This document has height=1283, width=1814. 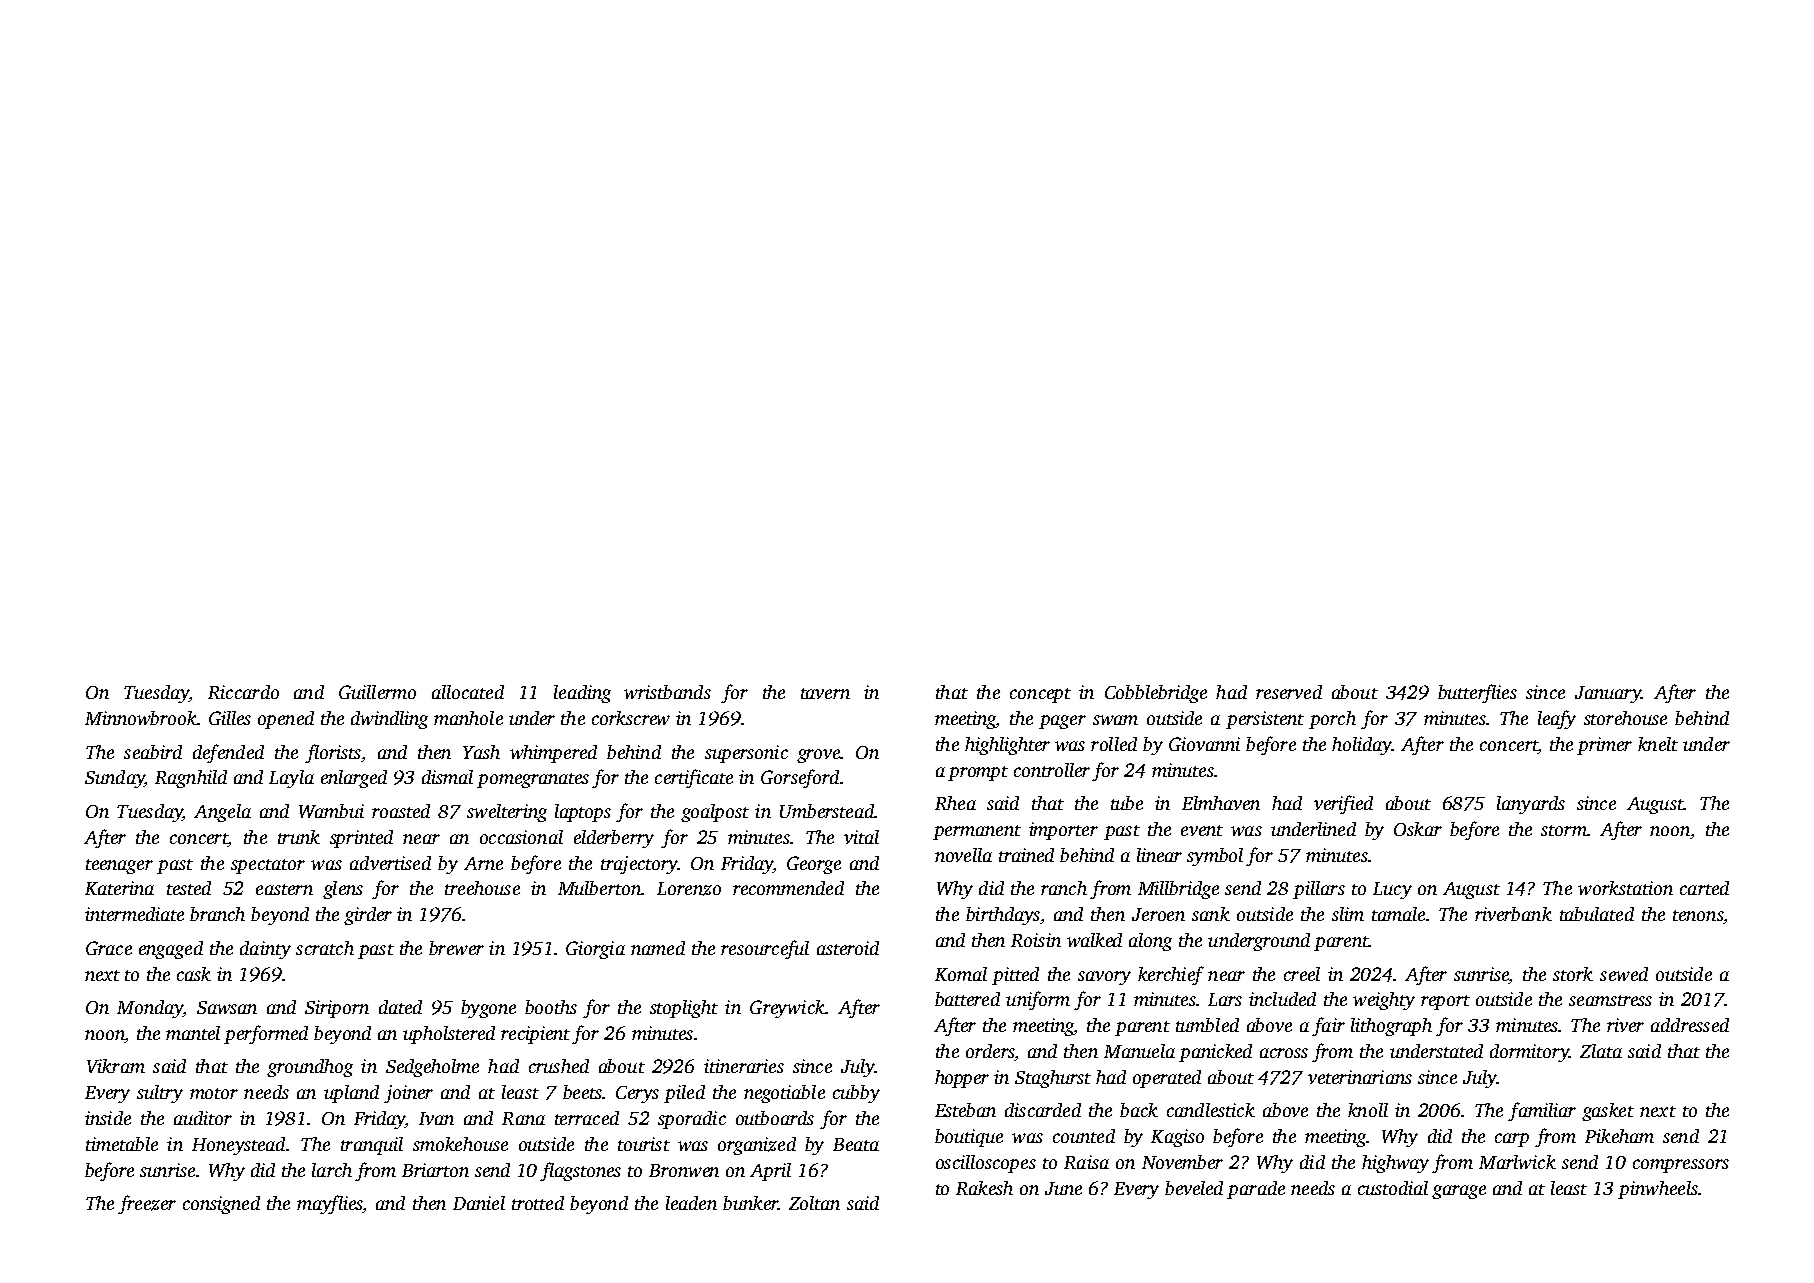 What do you see at coordinates (990, 1051) in the document?
I see `orders` at bounding box center [990, 1051].
